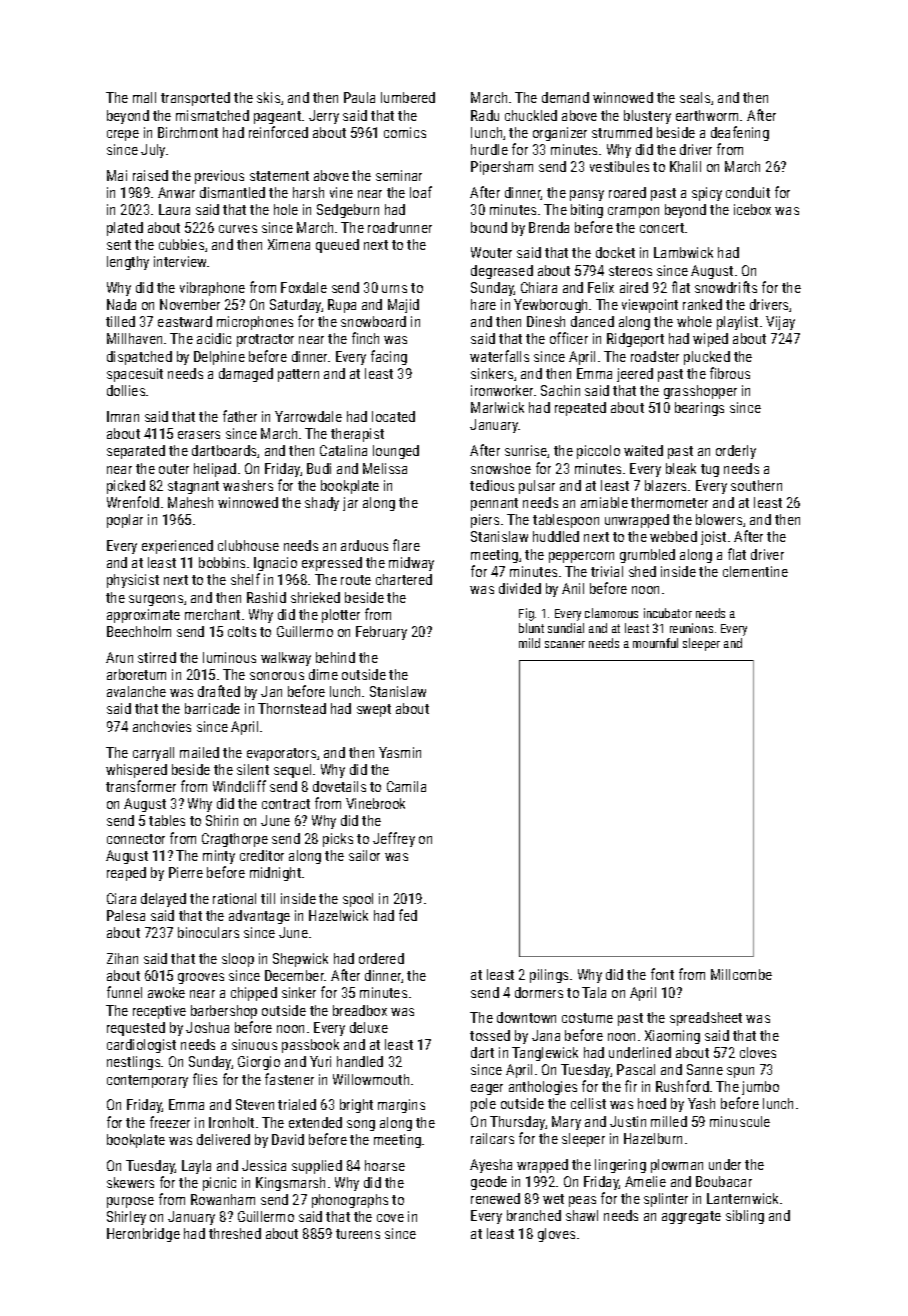 The image size is (908, 1316). What do you see at coordinates (710, 340) in the screenshot?
I see `wiped` at bounding box center [710, 340].
